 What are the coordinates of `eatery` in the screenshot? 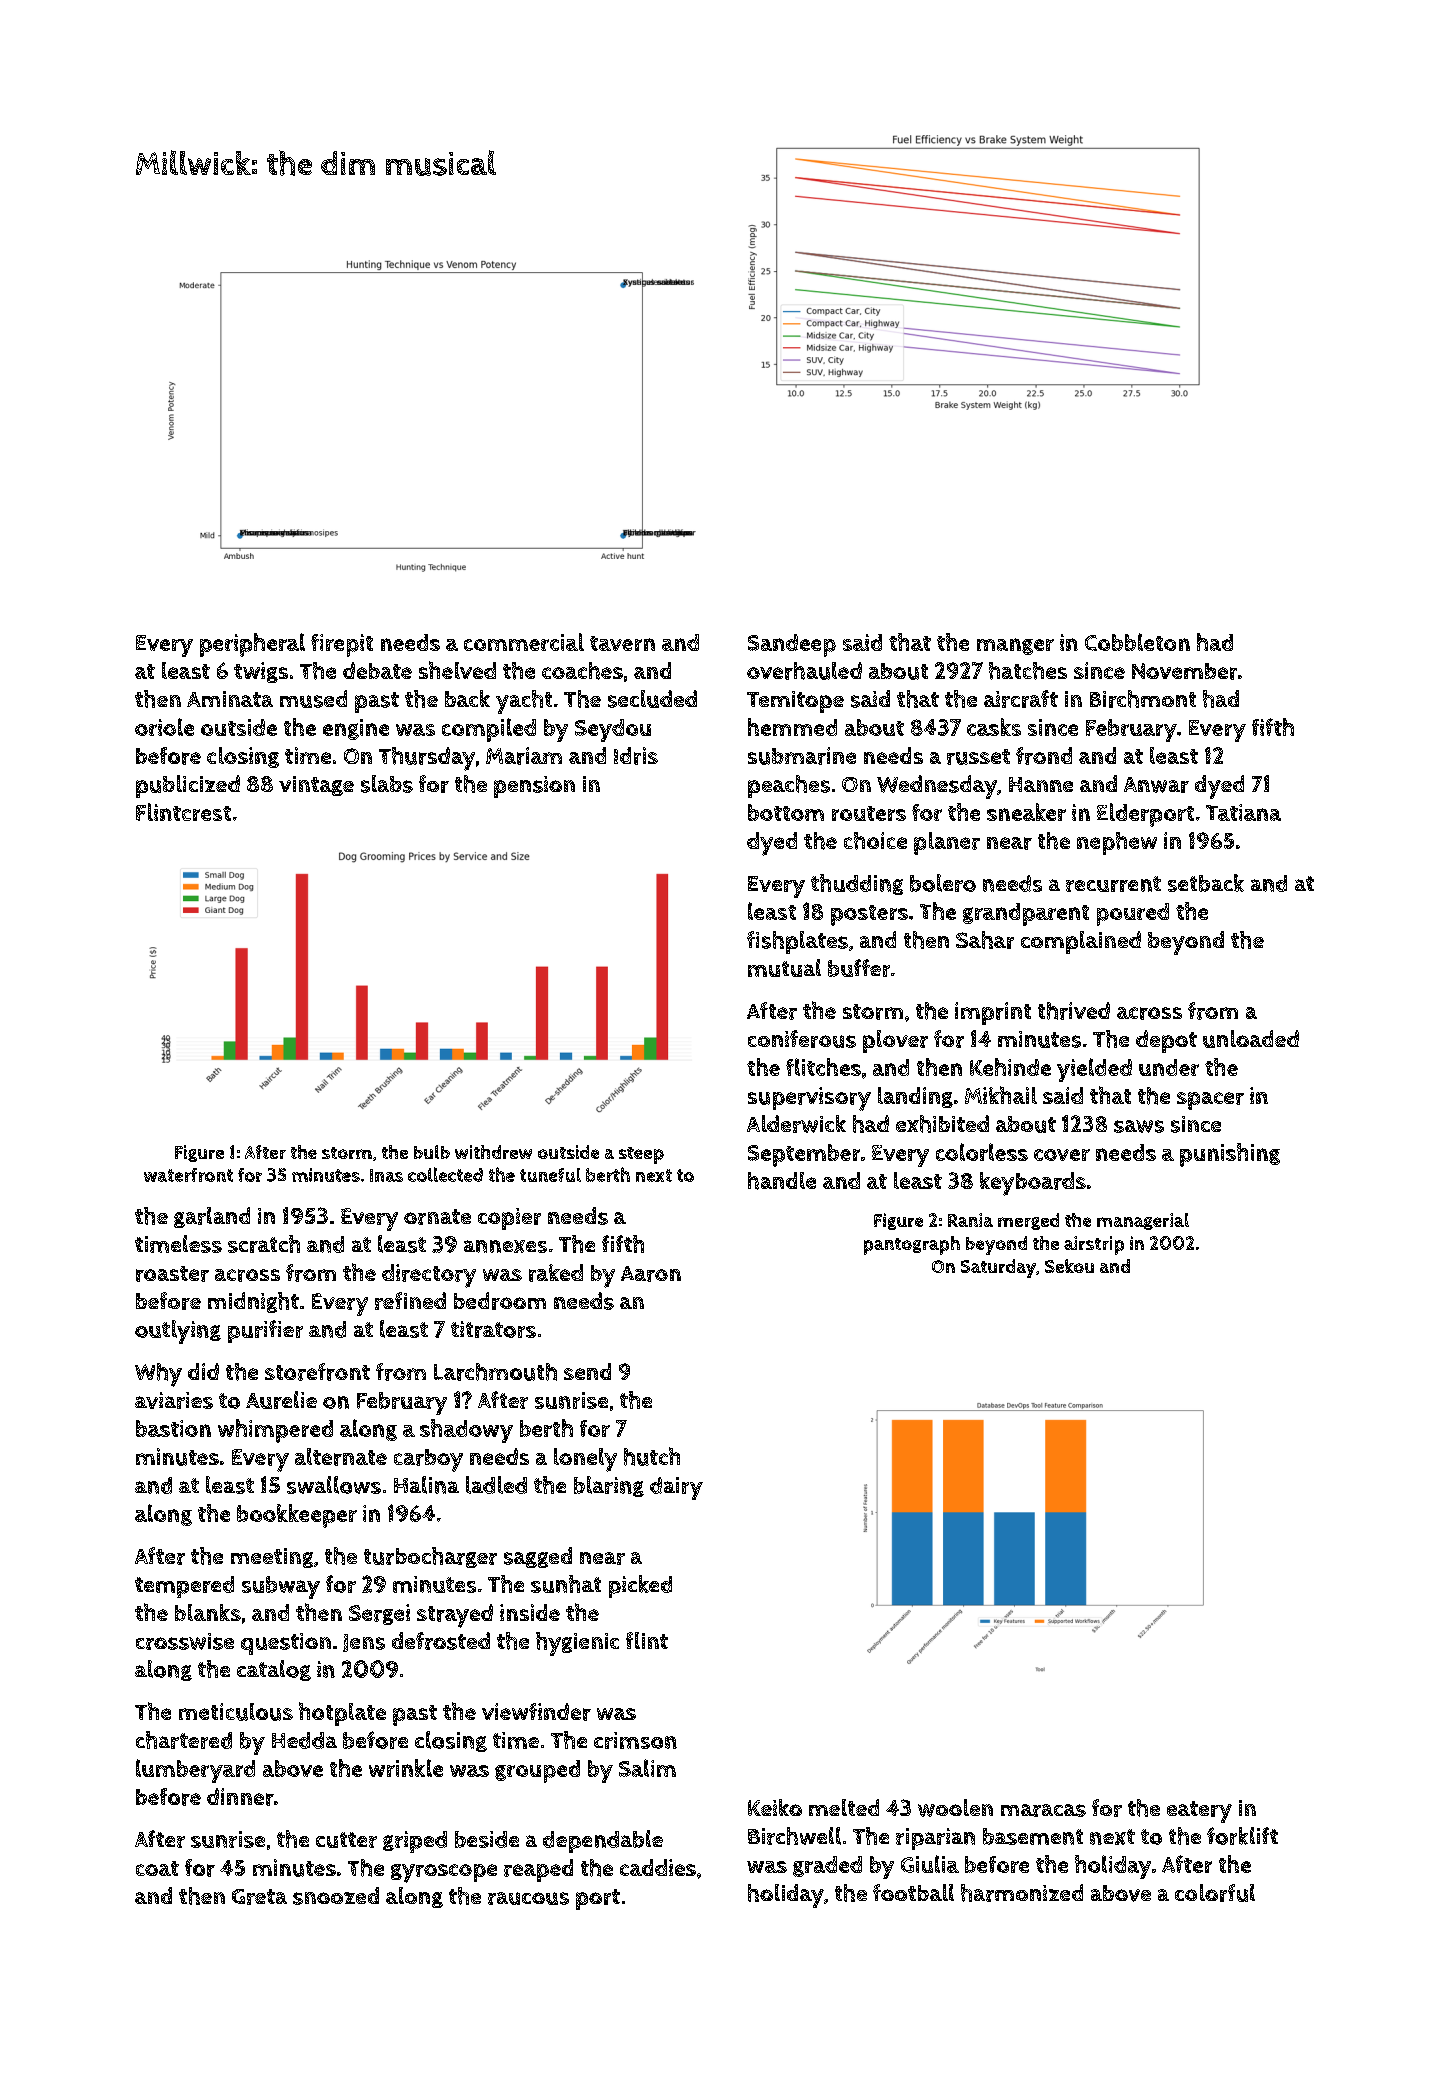 It's located at (1199, 1812).
